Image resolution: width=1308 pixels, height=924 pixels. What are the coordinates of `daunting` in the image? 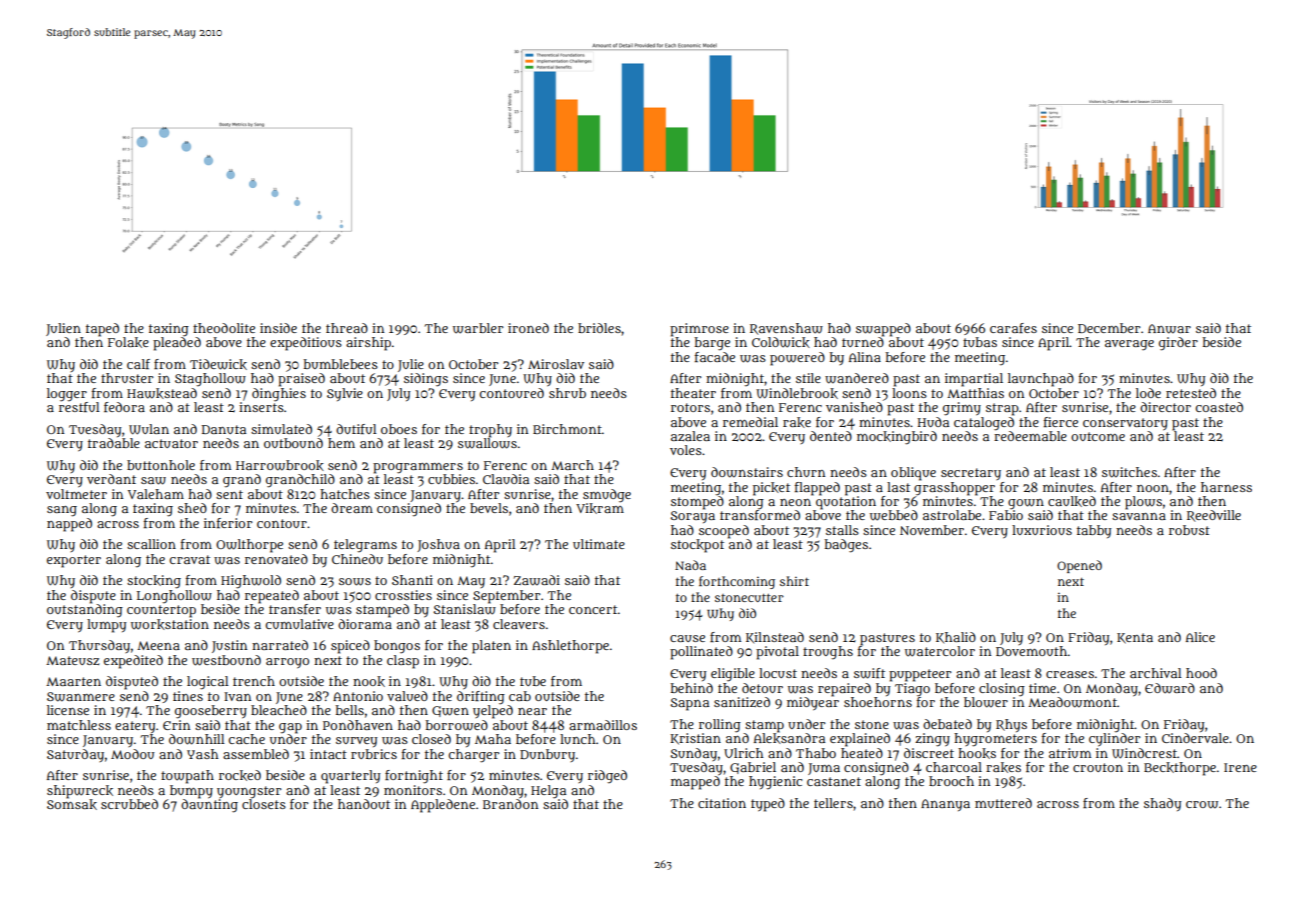 It's located at (209, 805).
